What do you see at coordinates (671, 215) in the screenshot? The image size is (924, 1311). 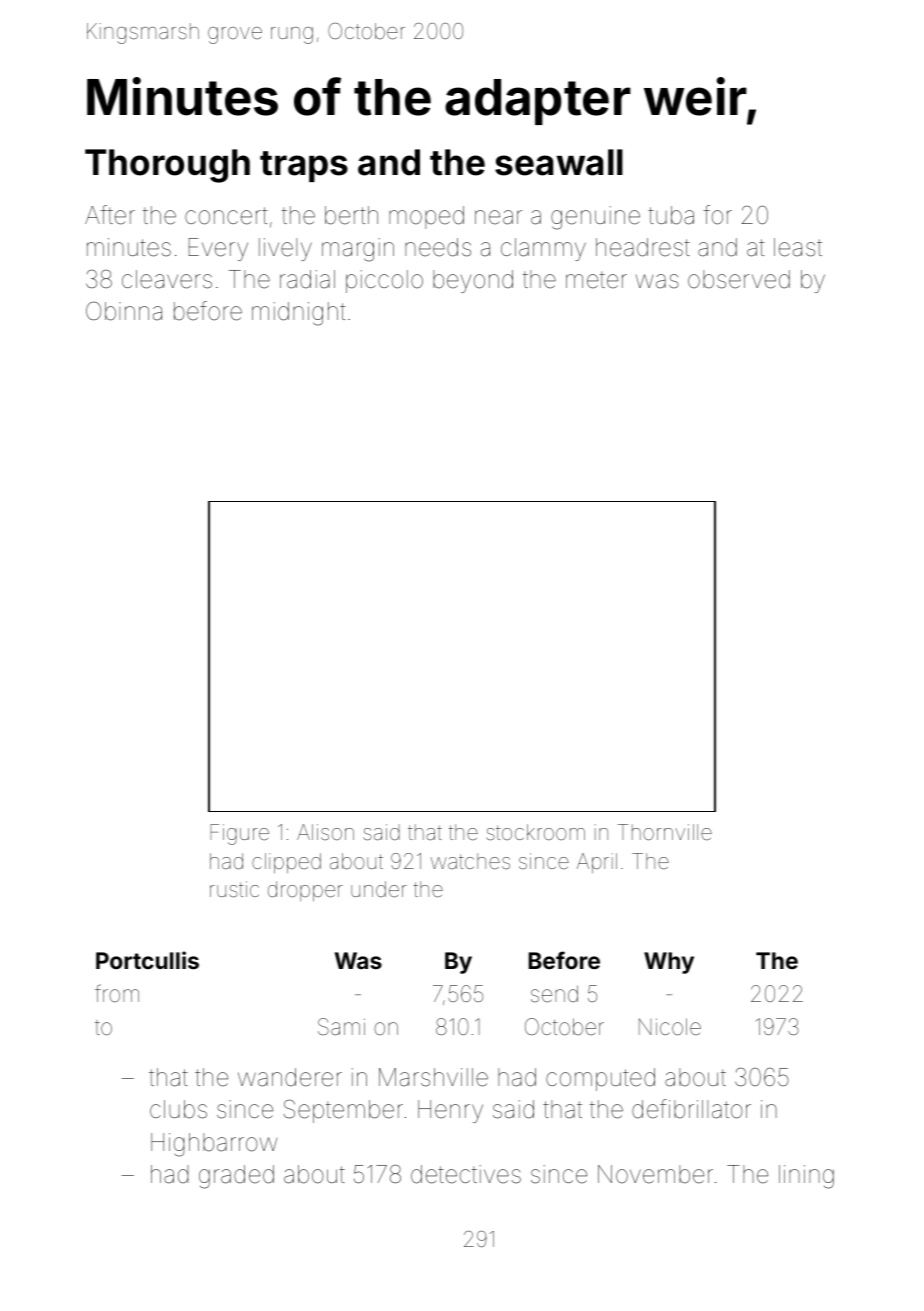 I see `tuba` at bounding box center [671, 215].
